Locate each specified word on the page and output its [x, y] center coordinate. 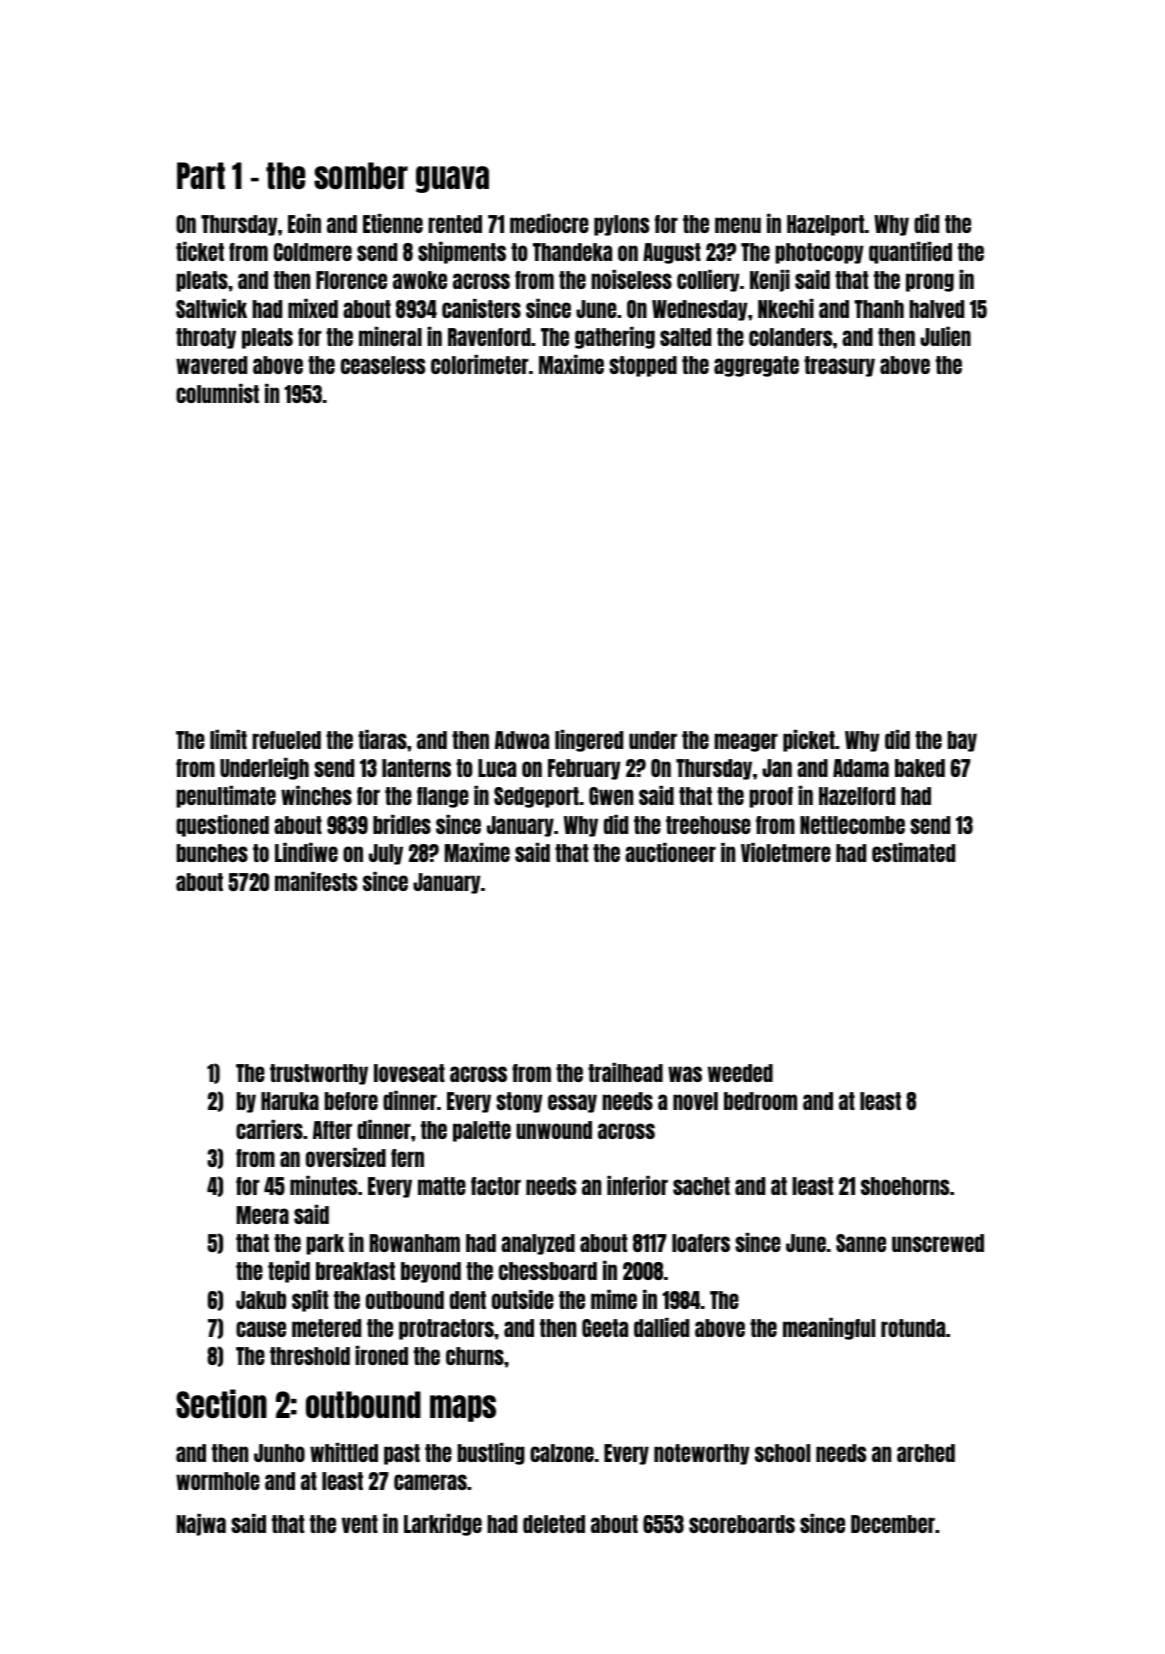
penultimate [226, 797]
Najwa [201, 1525]
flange [443, 797]
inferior [637, 1185]
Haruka [290, 1101]
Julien [945, 336]
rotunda [913, 1328]
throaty [206, 338]
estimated [913, 852]
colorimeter [480, 364]
